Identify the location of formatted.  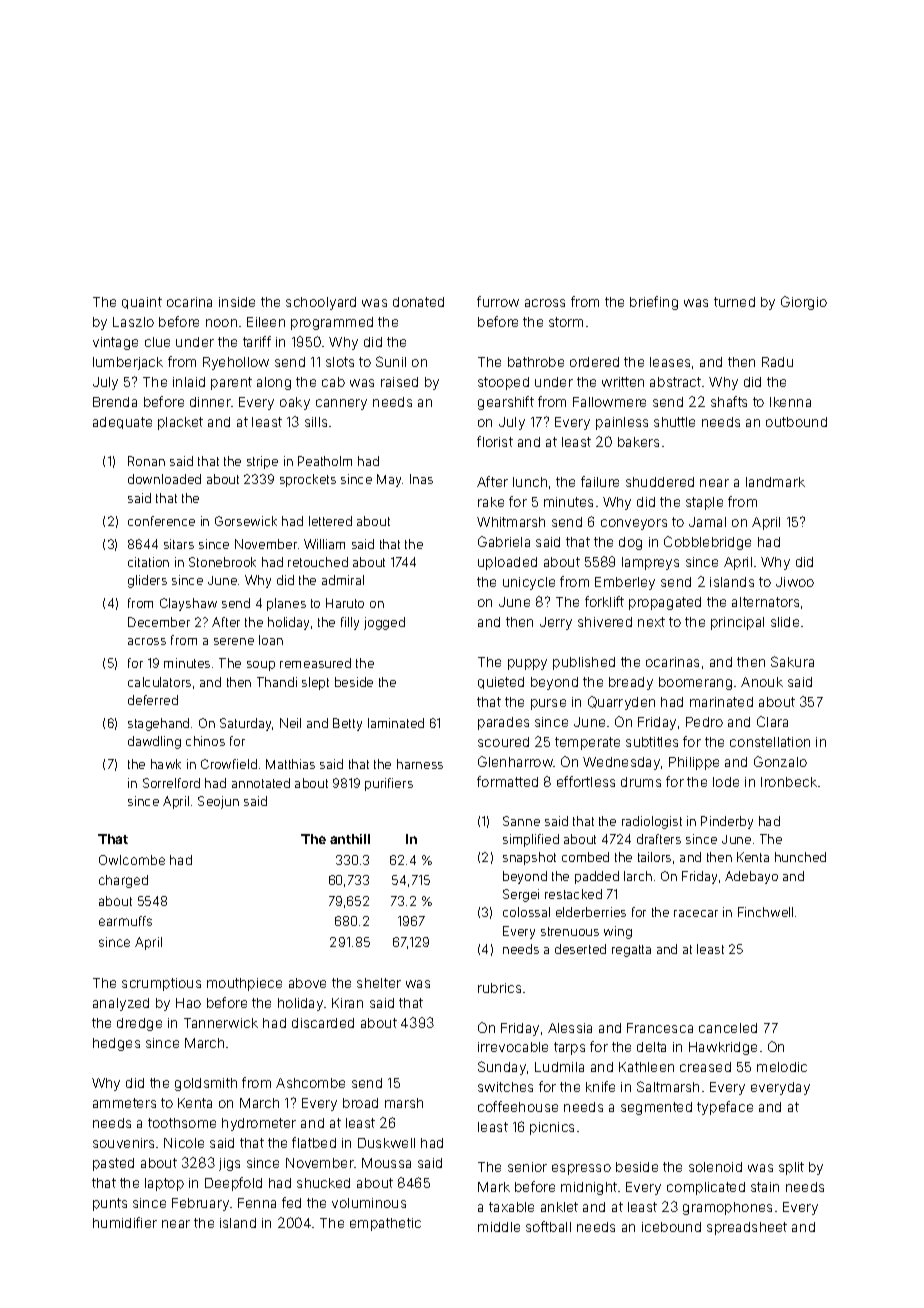
(507, 781).
